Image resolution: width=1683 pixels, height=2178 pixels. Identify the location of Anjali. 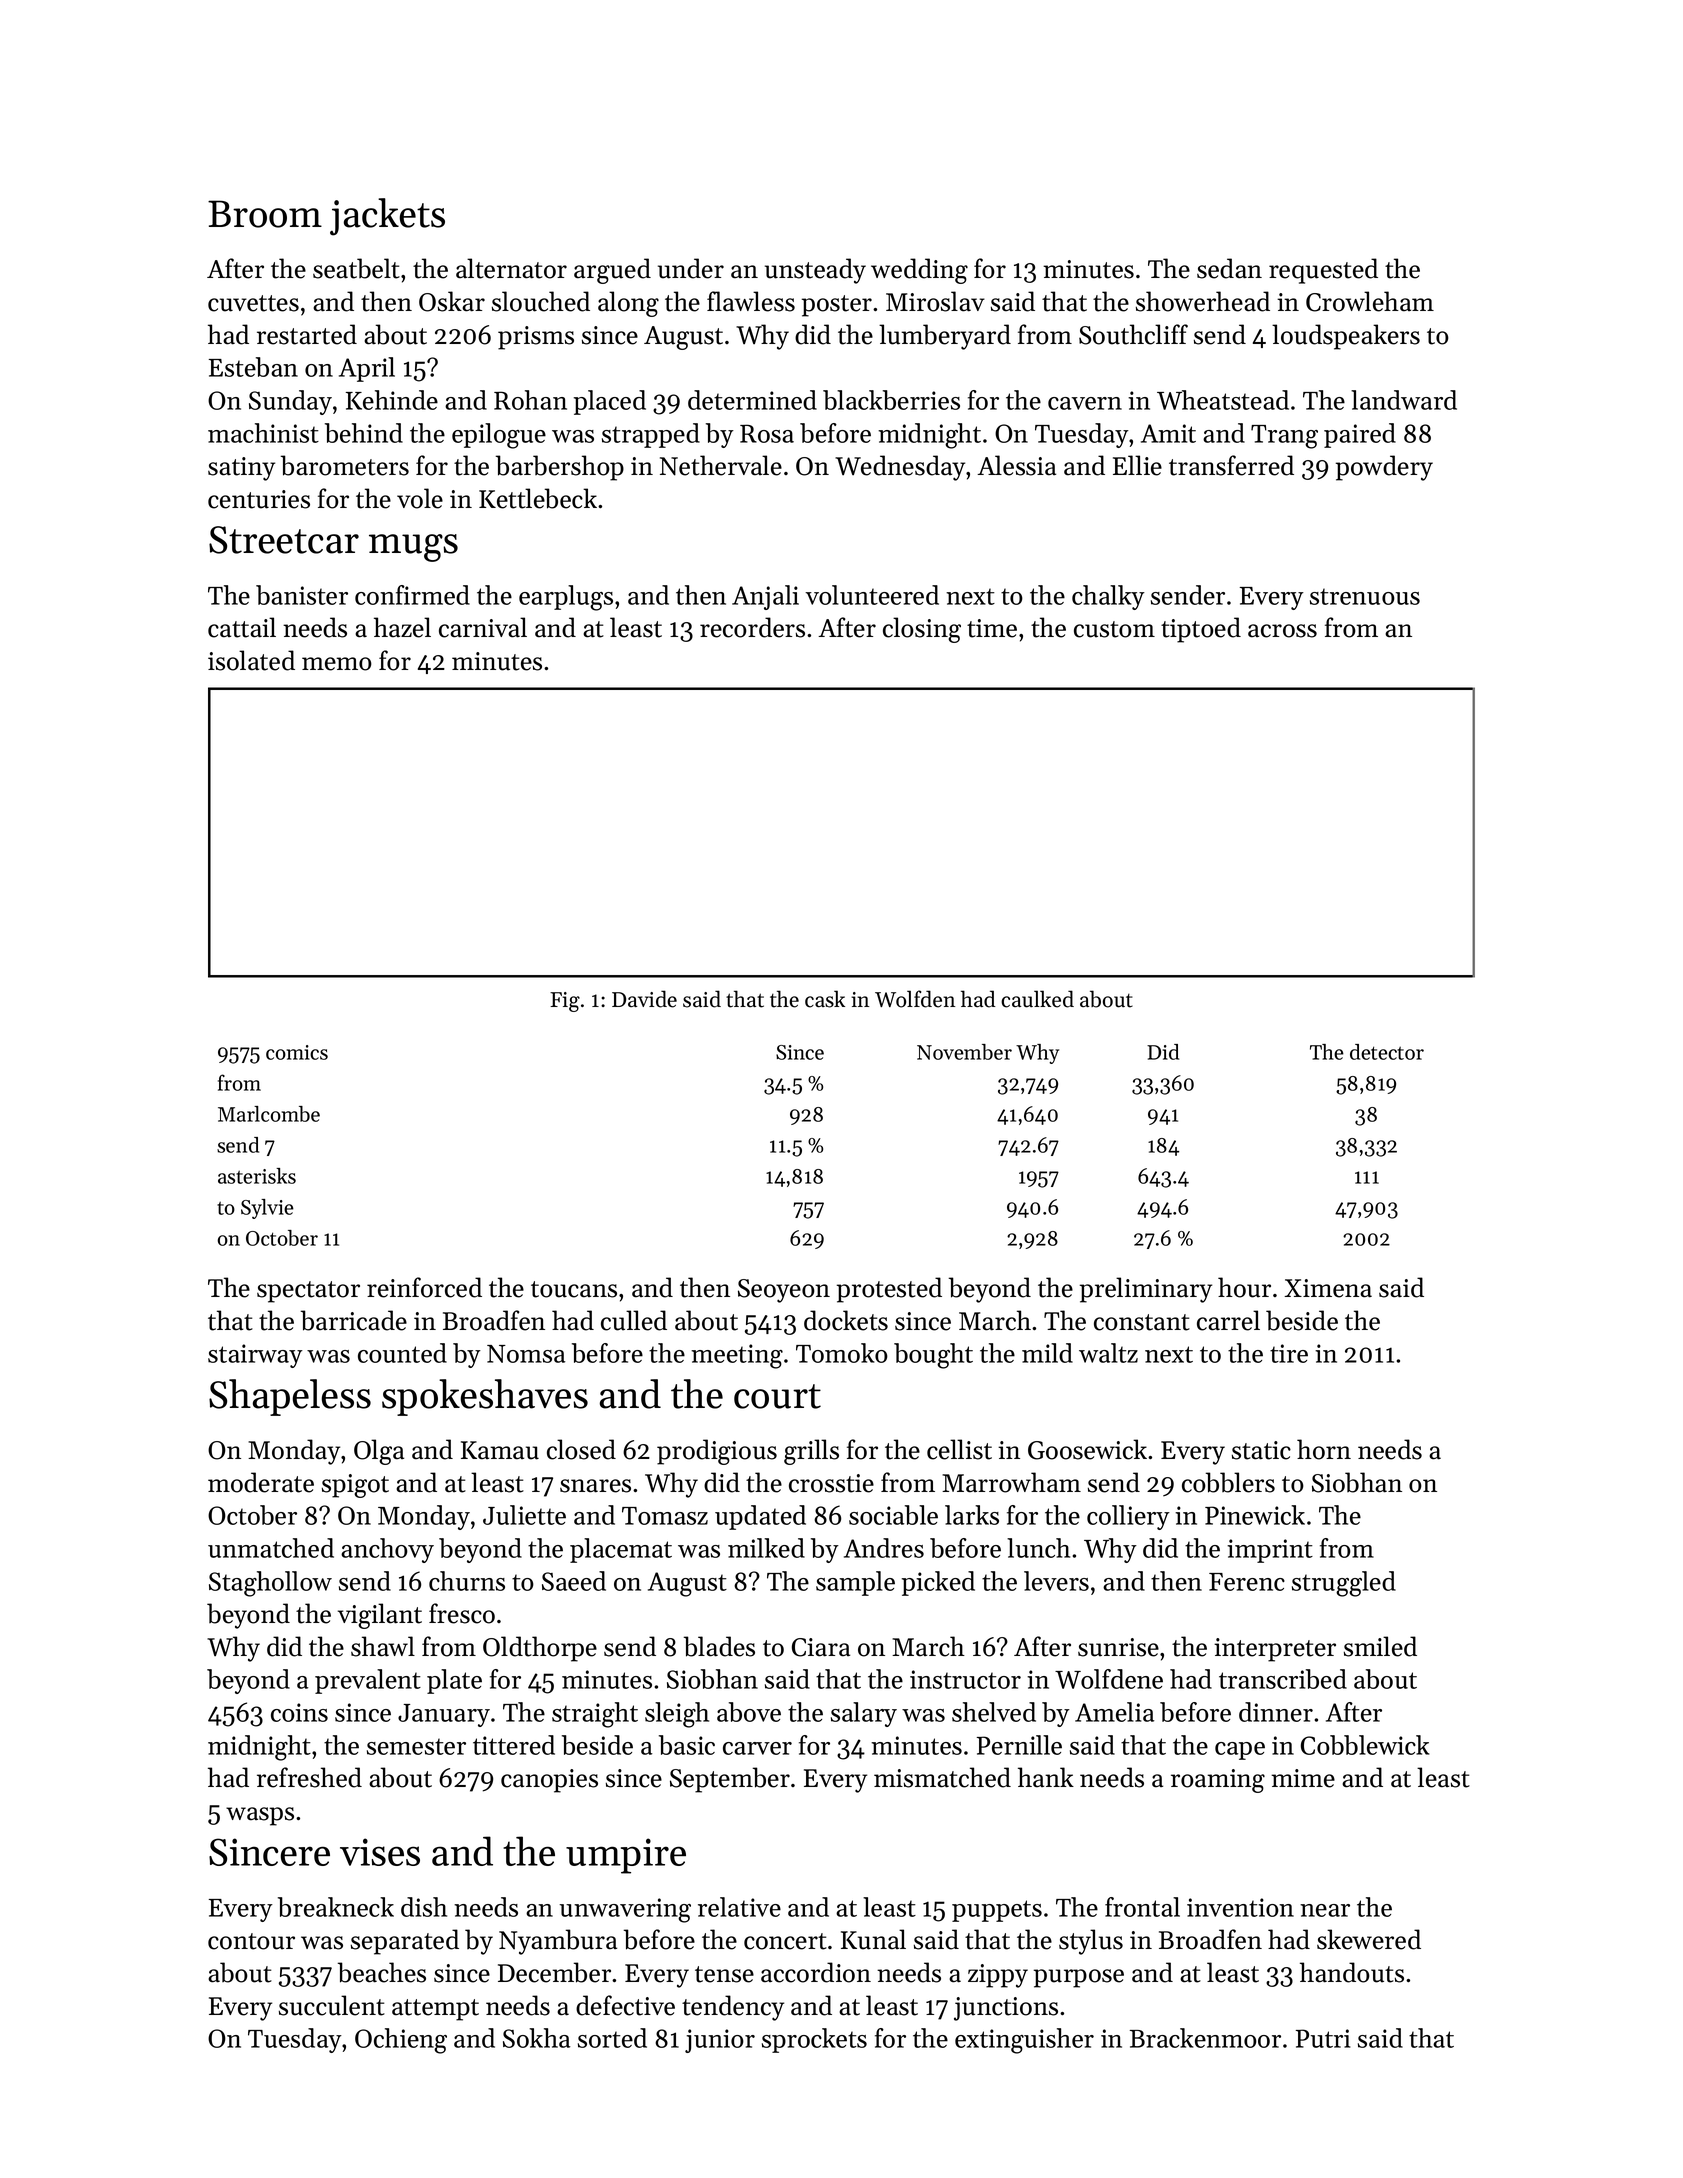
(765, 597).
